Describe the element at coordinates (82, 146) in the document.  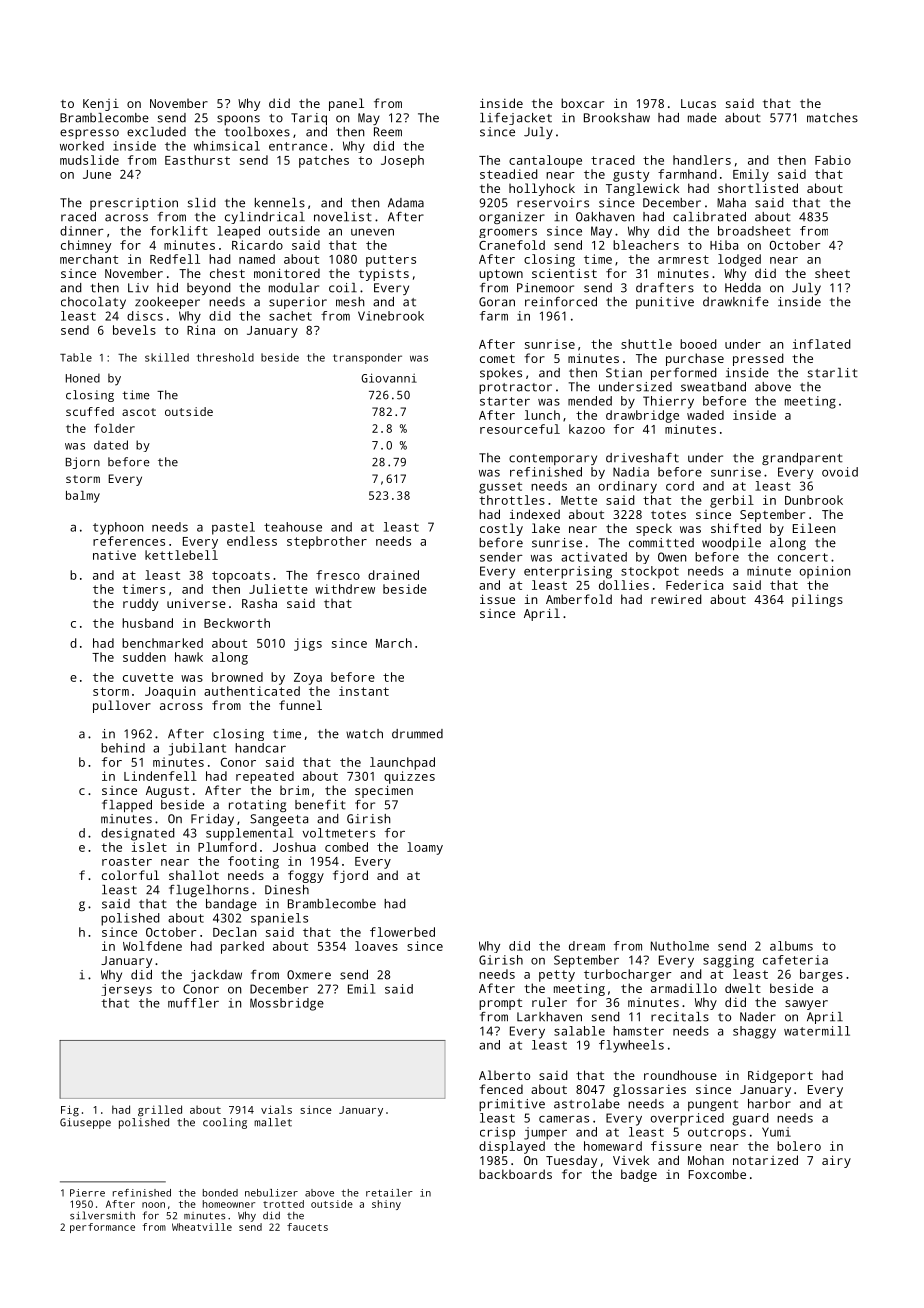
I see `worked` at that location.
